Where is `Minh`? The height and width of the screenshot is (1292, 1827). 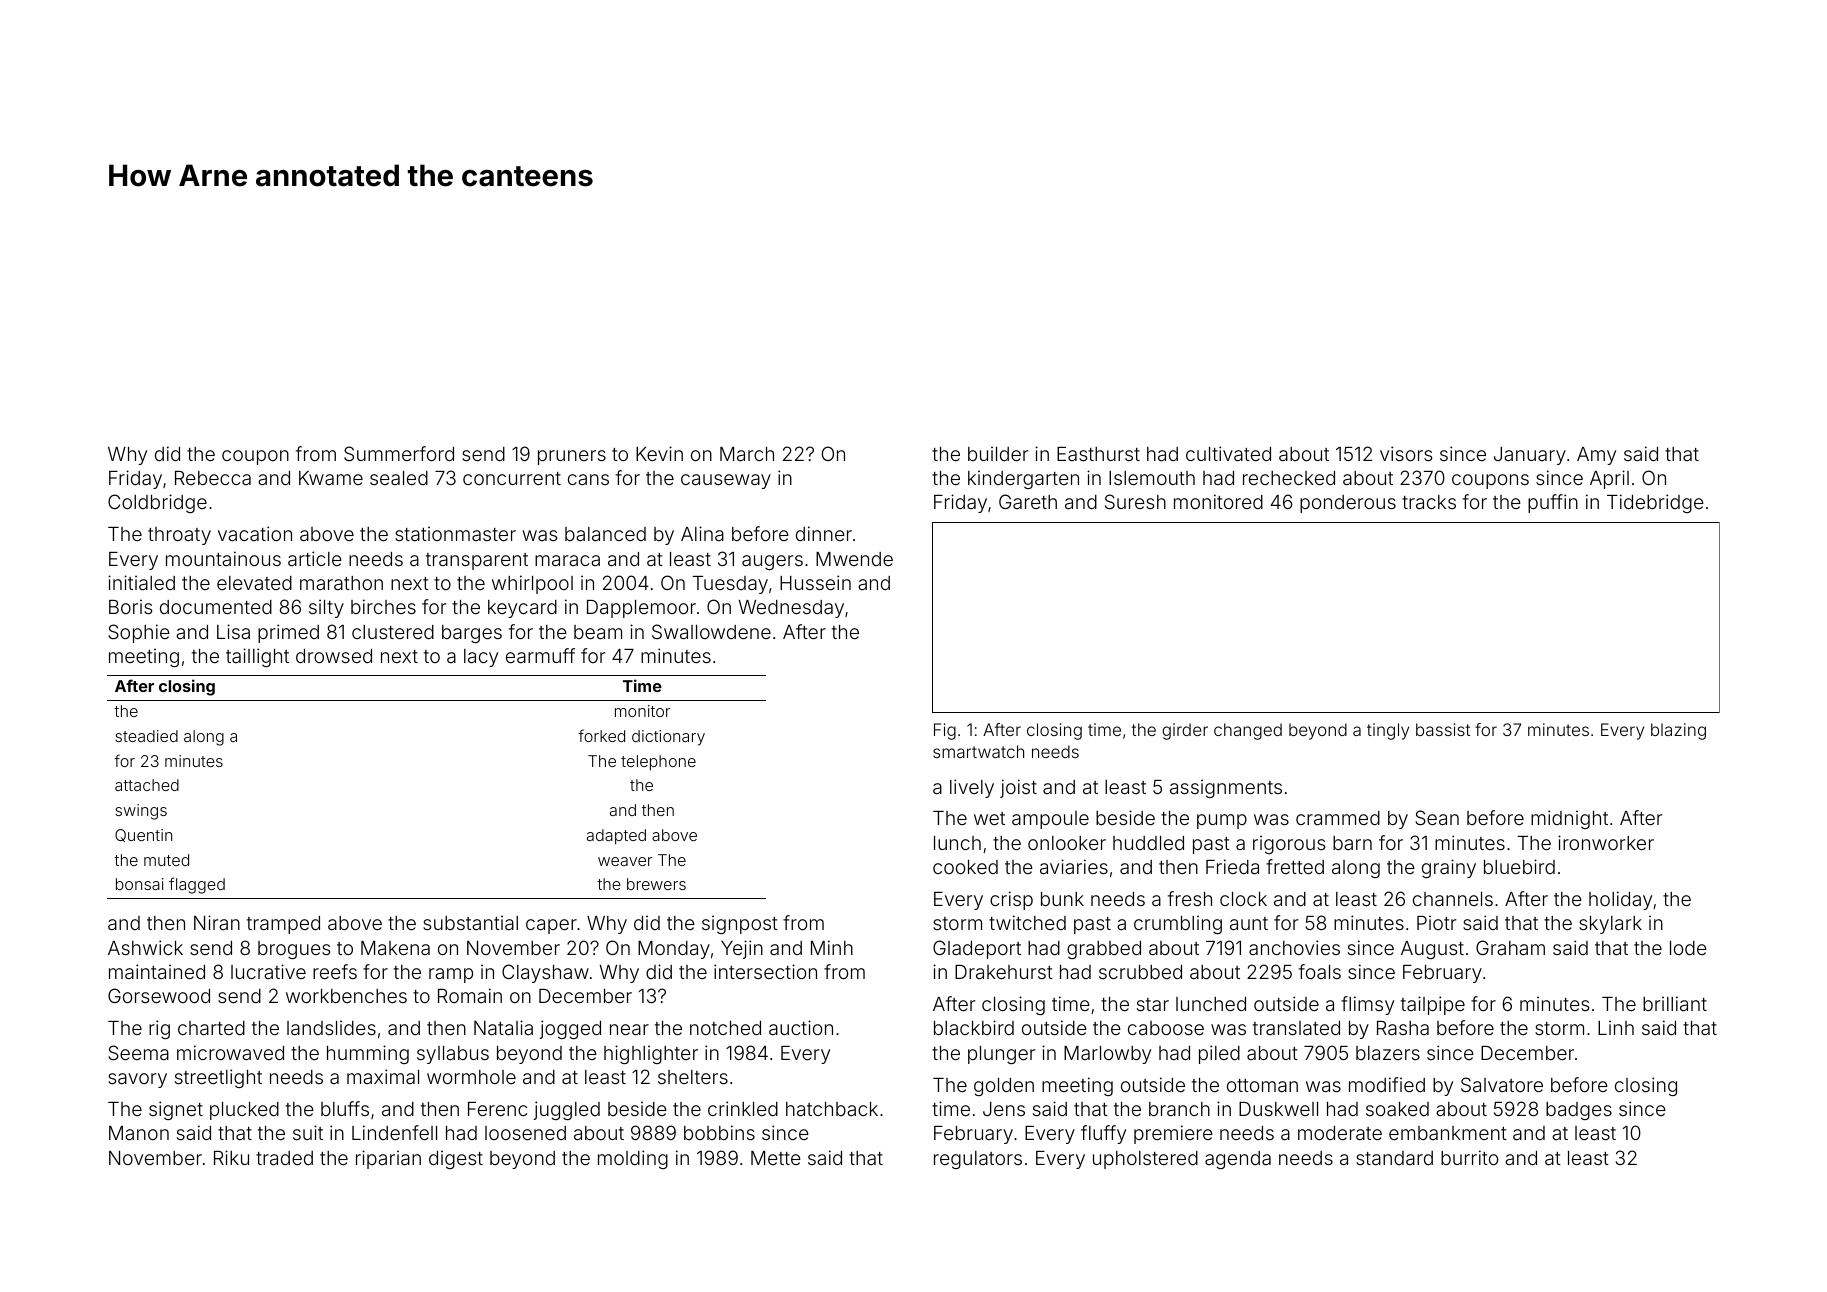
Minh is located at coordinates (832, 947).
